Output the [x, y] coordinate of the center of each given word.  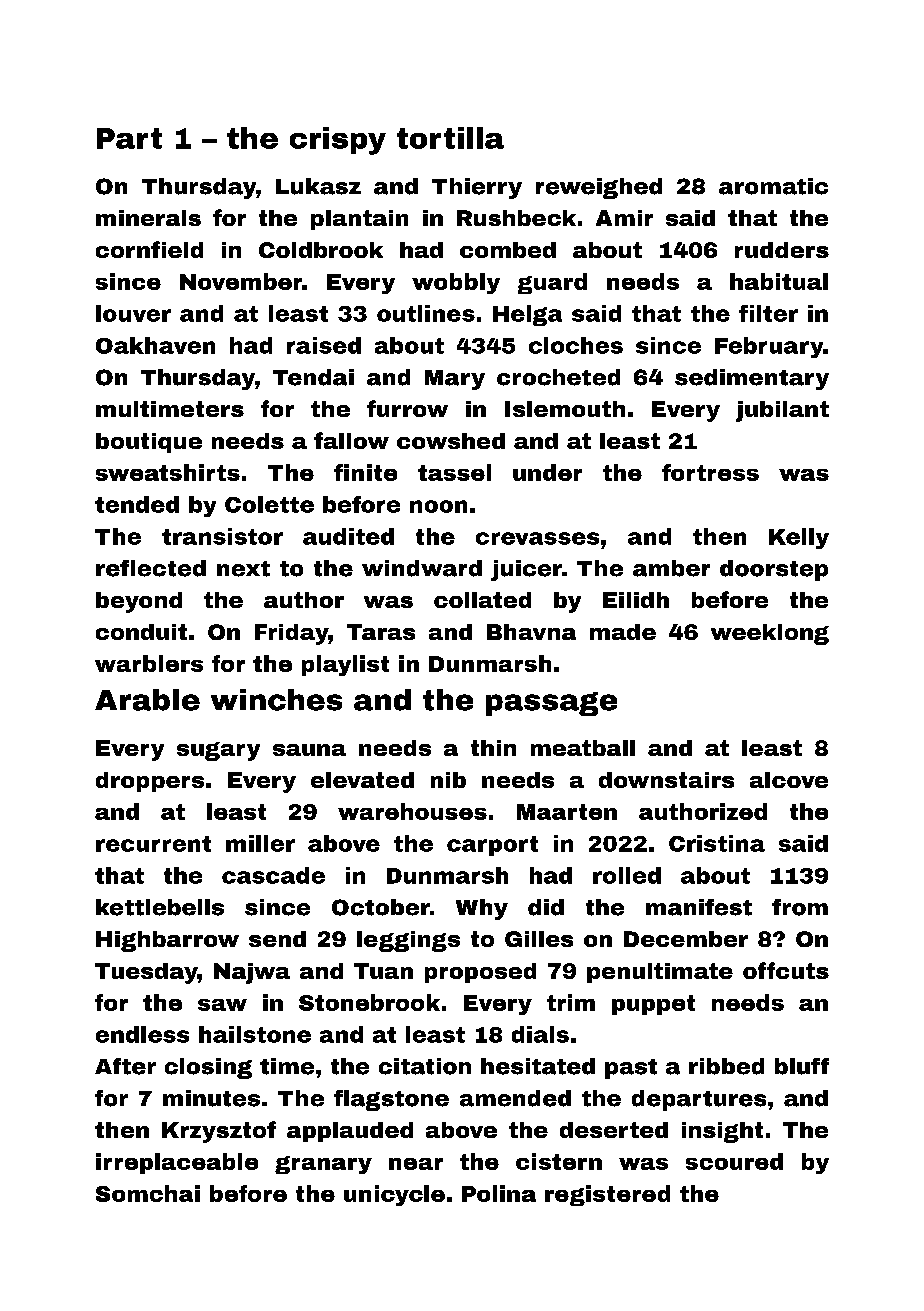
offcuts [786, 970]
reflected [151, 568]
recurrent [153, 844]
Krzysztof [219, 1132]
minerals [148, 218]
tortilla [450, 138]
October [381, 907]
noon [438, 506]
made [623, 632]
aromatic [773, 186]
